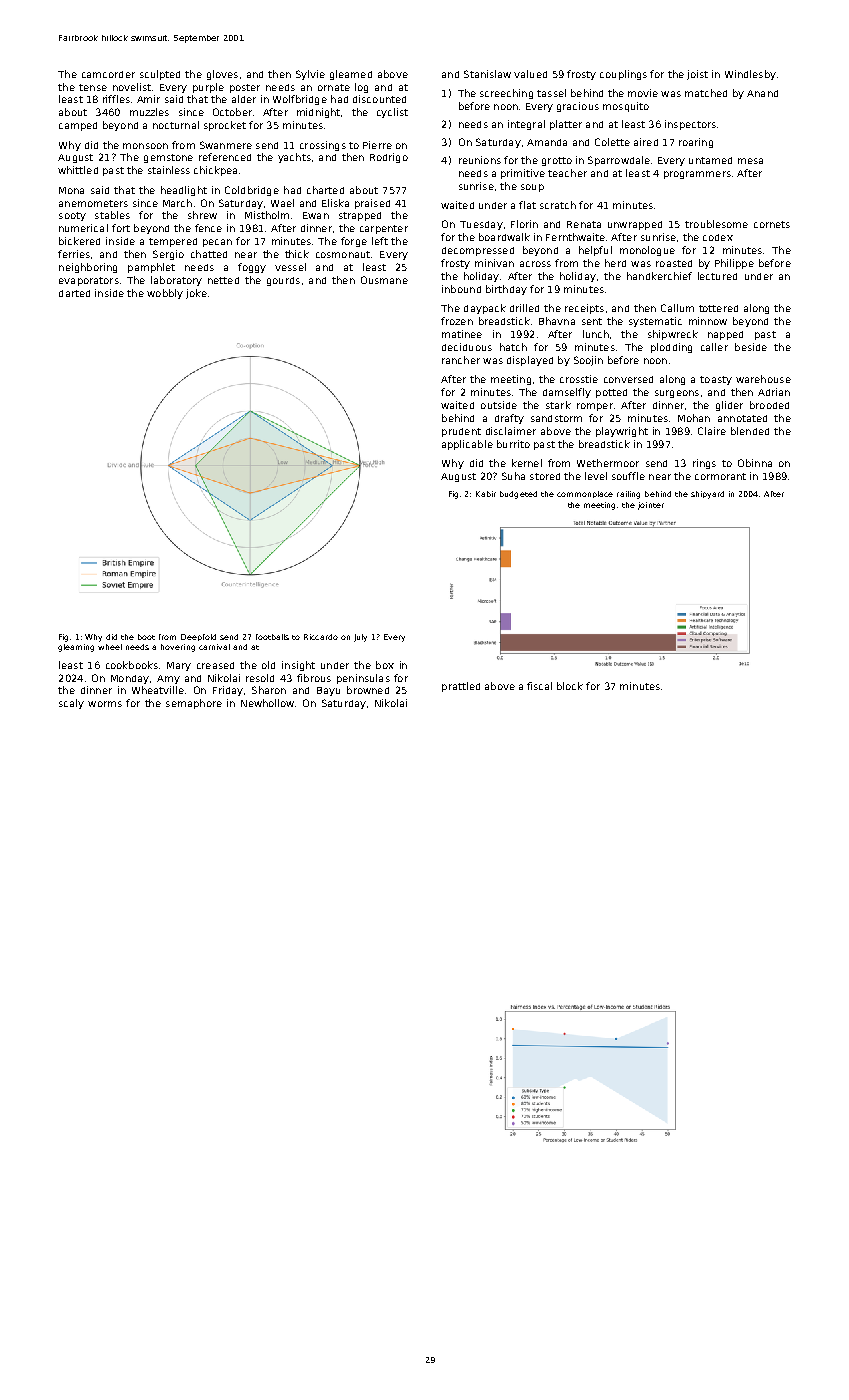 The height and width of the screenshot is (1400, 849). What do you see at coordinates (486, 494) in the screenshot?
I see `Kabir` at bounding box center [486, 494].
